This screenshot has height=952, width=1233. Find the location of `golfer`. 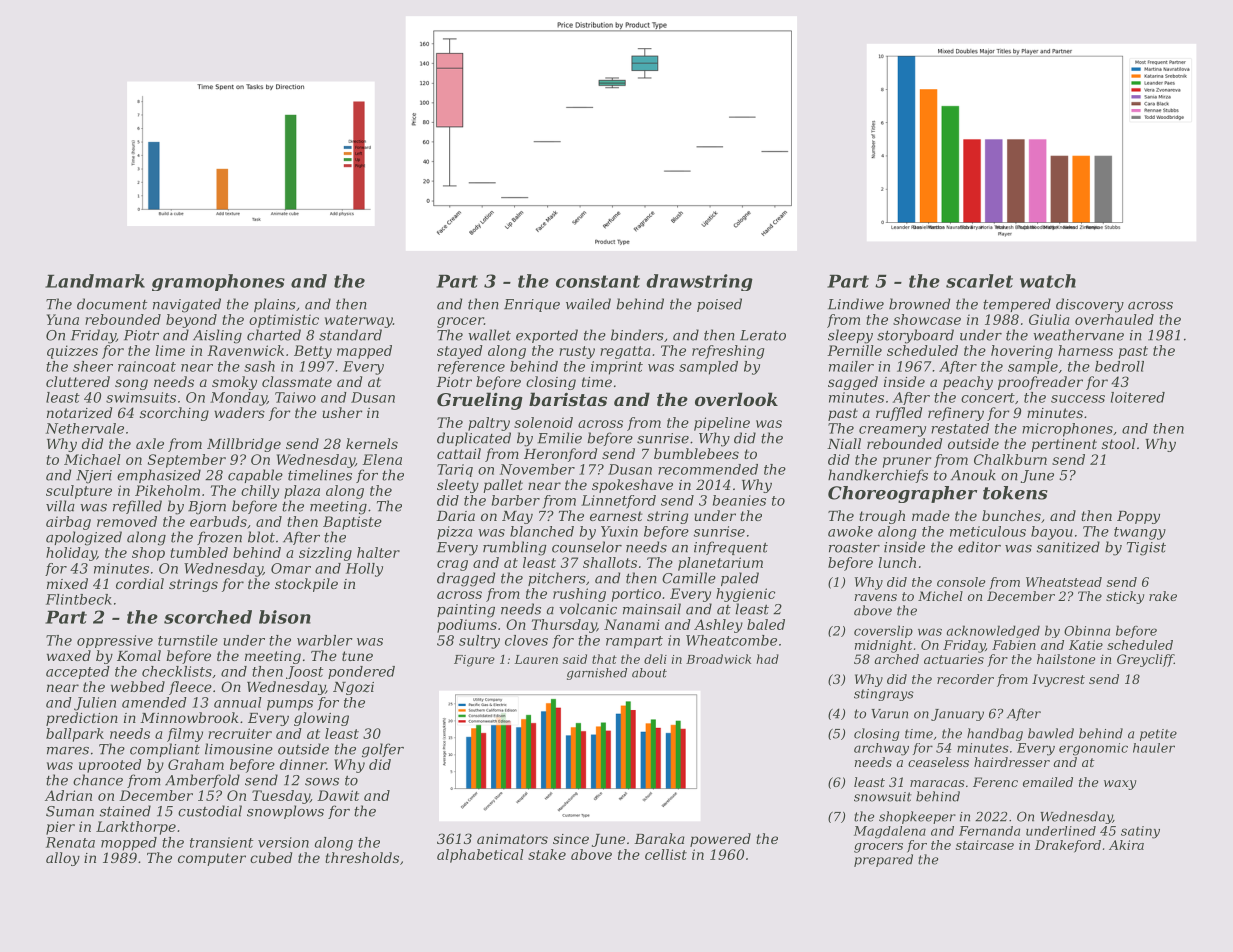

golfer is located at coordinates (383, 750).
